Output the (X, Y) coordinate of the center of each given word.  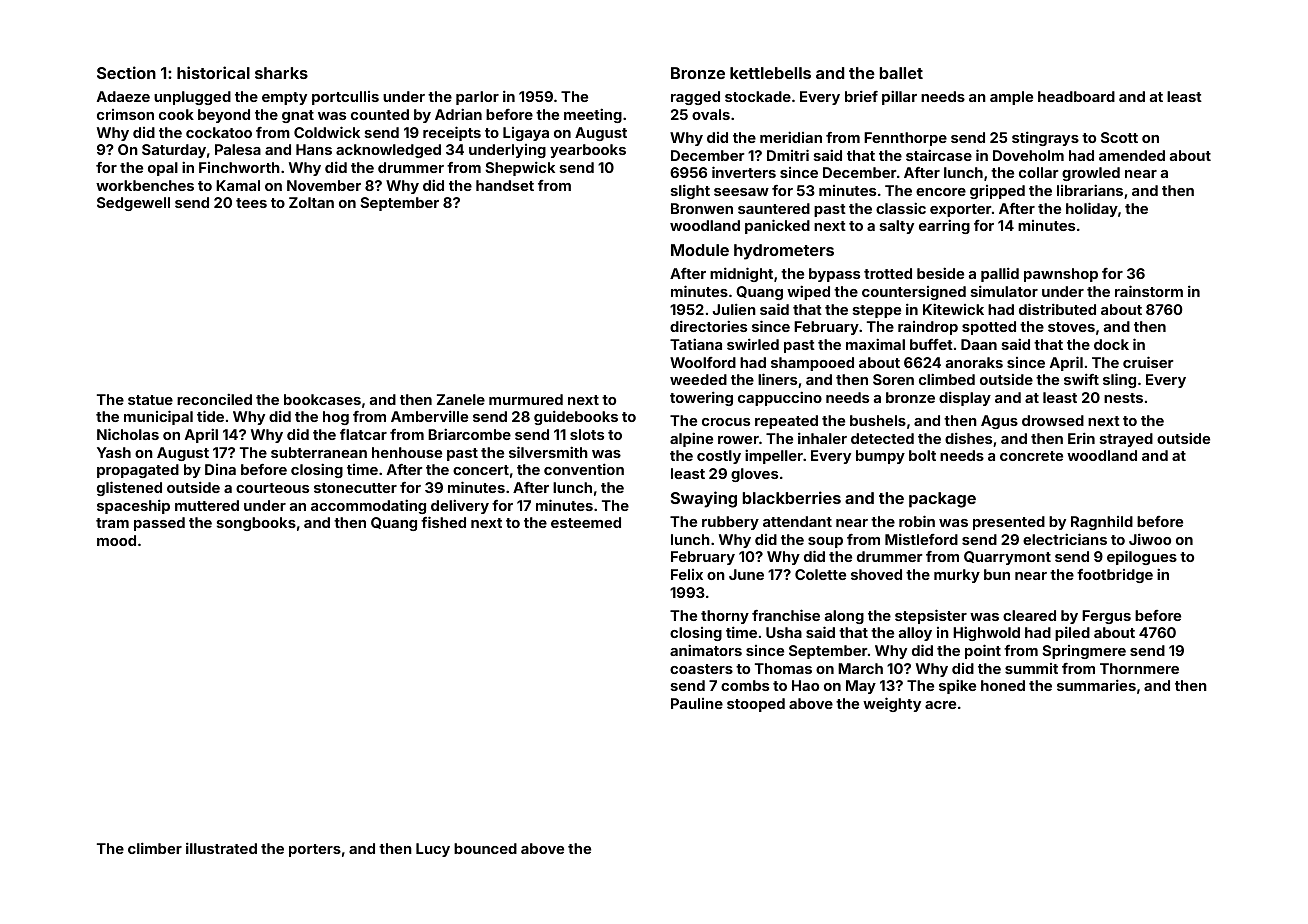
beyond (224, 116)
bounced (485, 848)
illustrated (221, 848)
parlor (477, 98)
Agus (999, 422)
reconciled (214, 399)
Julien (734, 309)
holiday (1092, 209)
